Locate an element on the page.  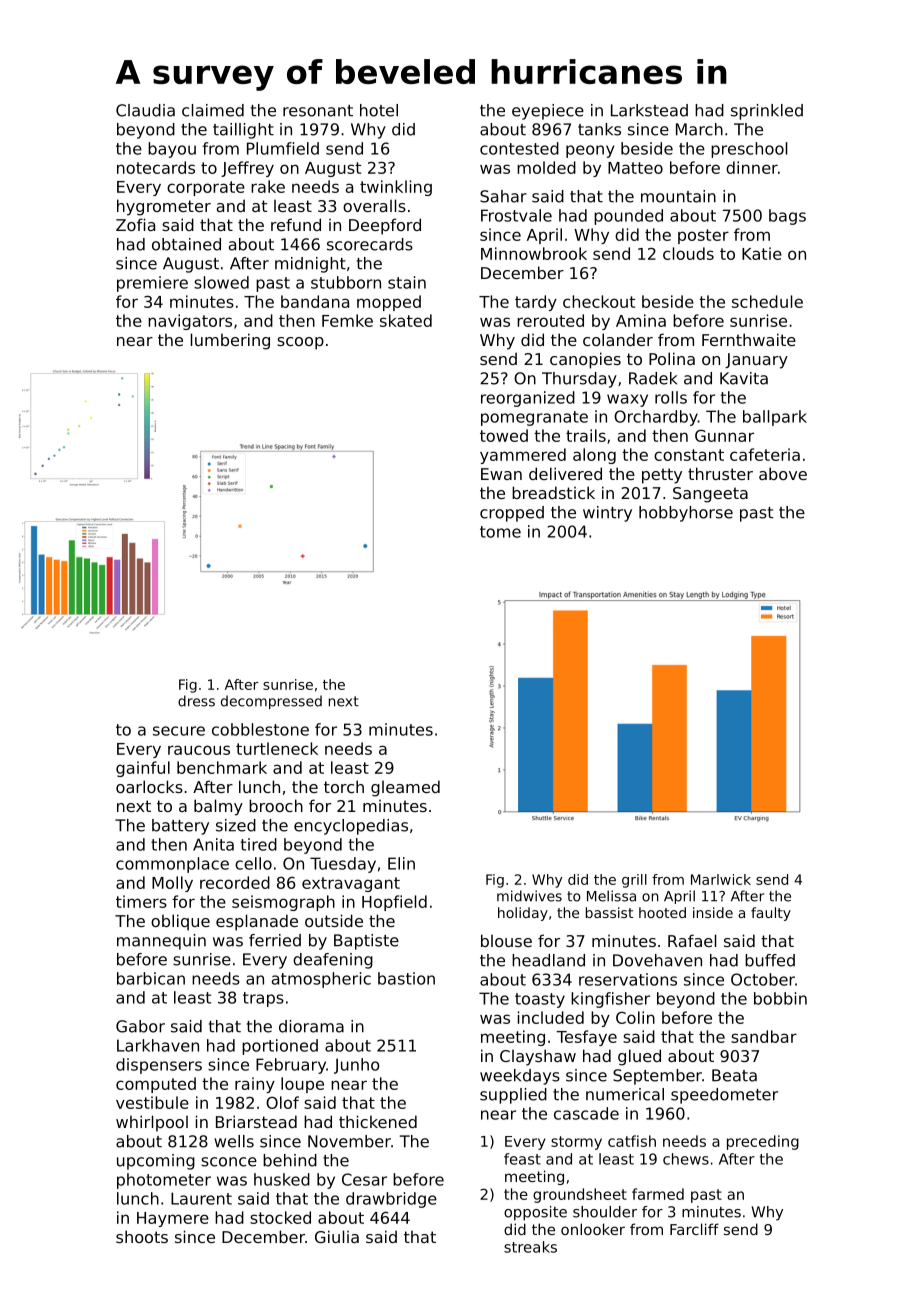
ballpark is located at coordinates (775, 418).
